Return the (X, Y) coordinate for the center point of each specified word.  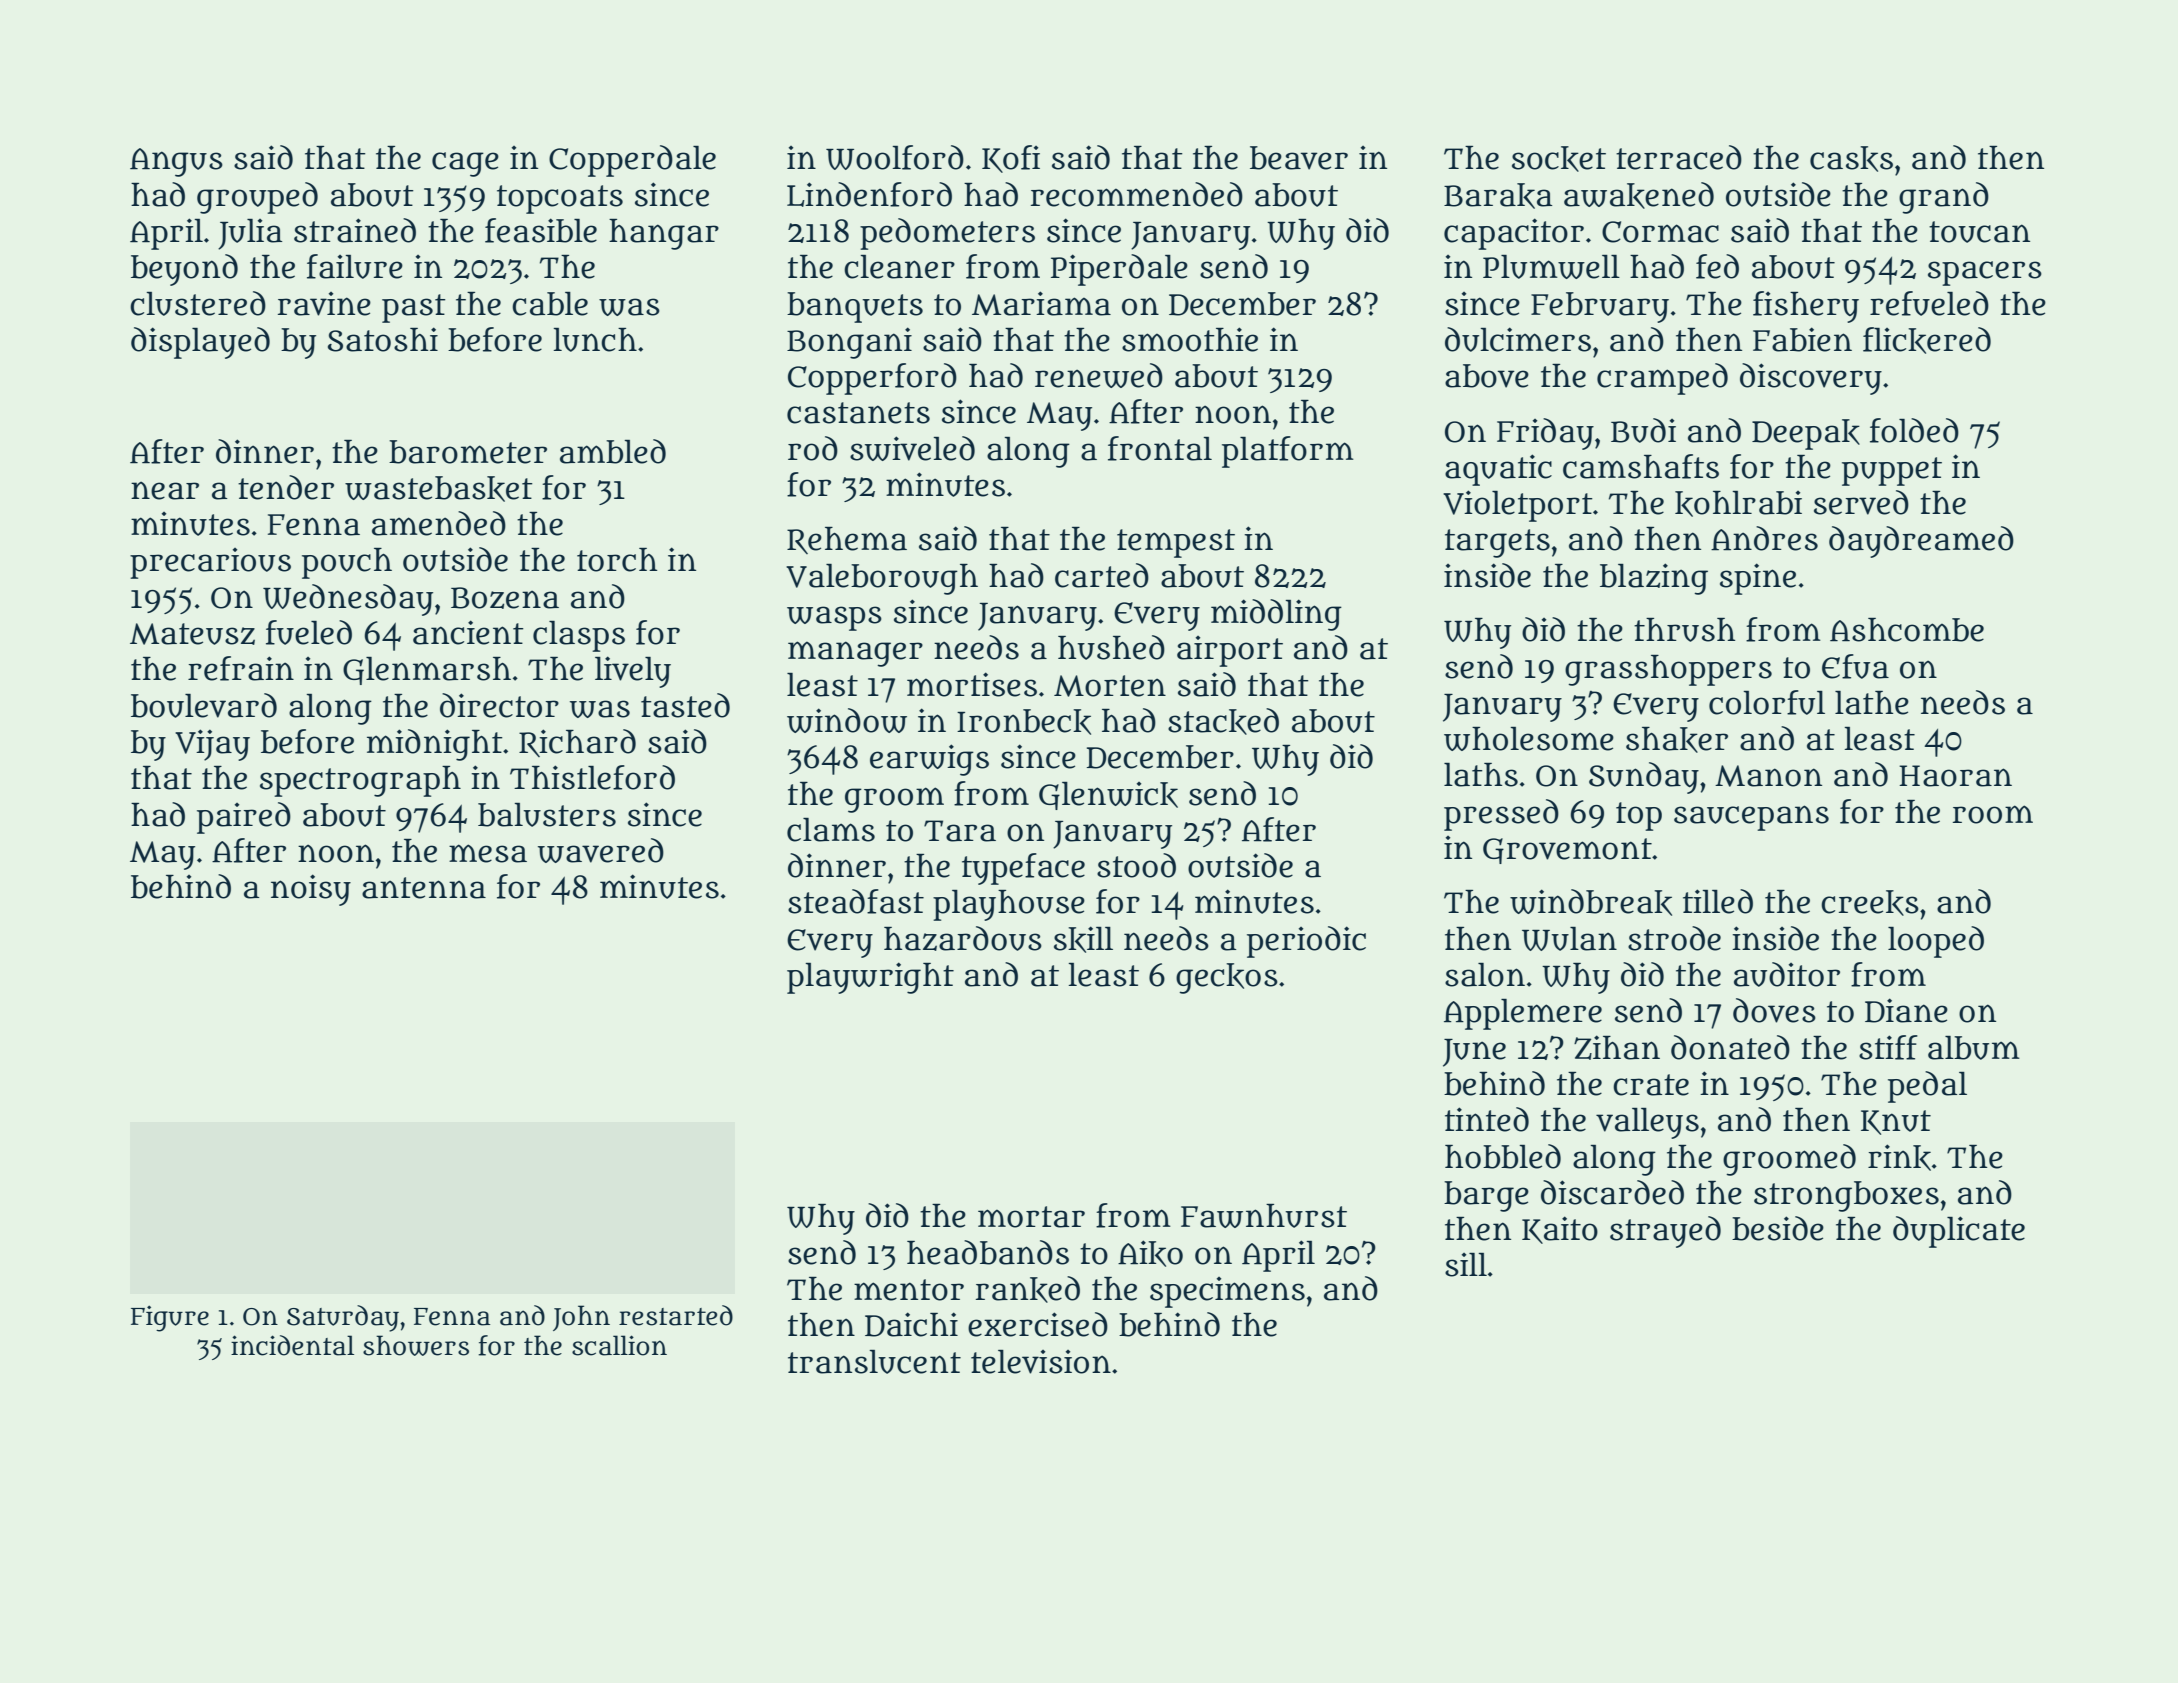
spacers (1985, 273)
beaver (1299, 158)
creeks (1870, 903)
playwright (870, 978)
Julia (250, 234)
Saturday (343, 1318)
